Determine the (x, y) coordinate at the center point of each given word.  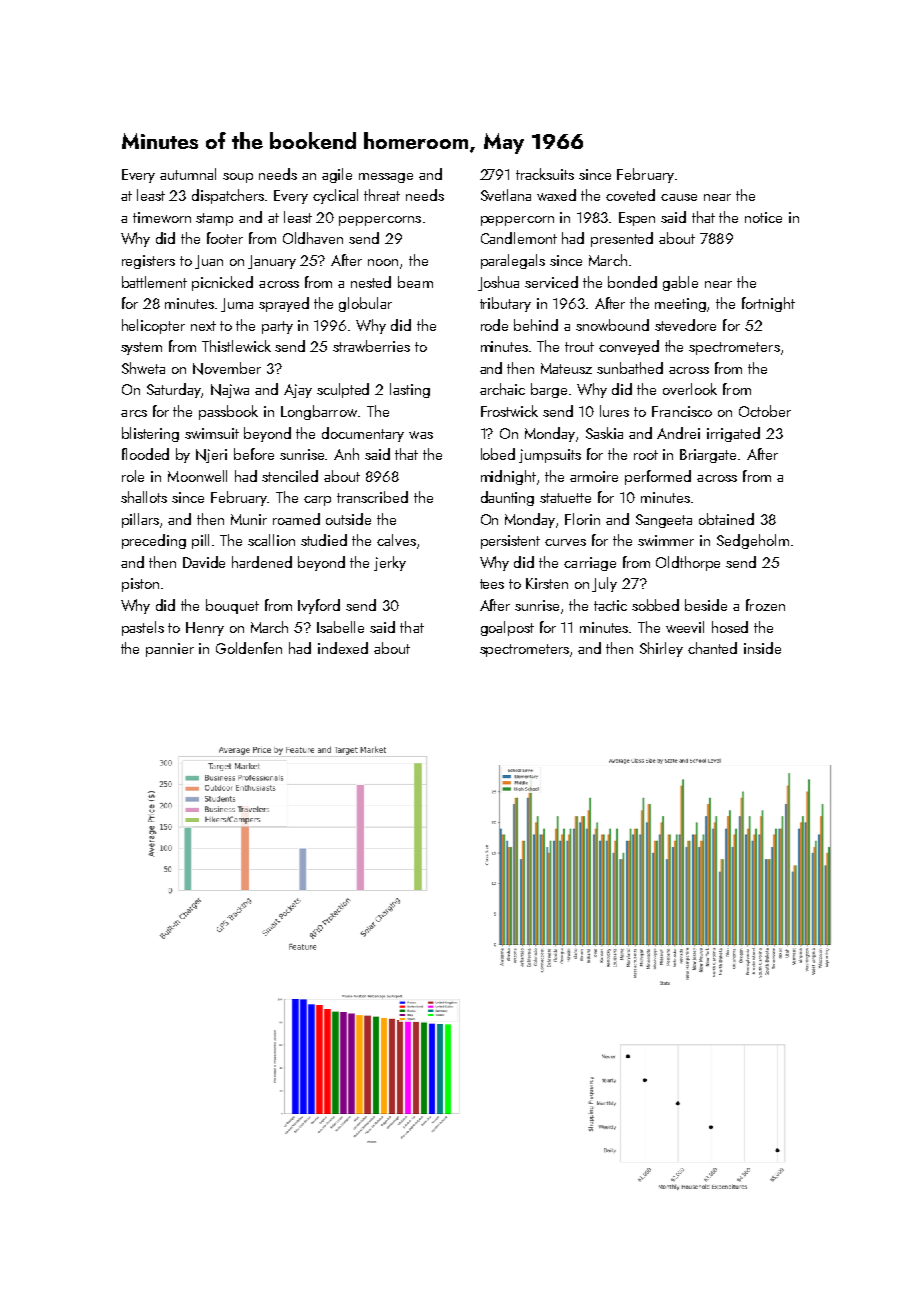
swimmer (666, 540)
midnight (508, 477)
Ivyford (319, 606)
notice (763, 217)
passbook (228, 412)
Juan (209, 262)
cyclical (335, 196)
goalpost (507, 628)
